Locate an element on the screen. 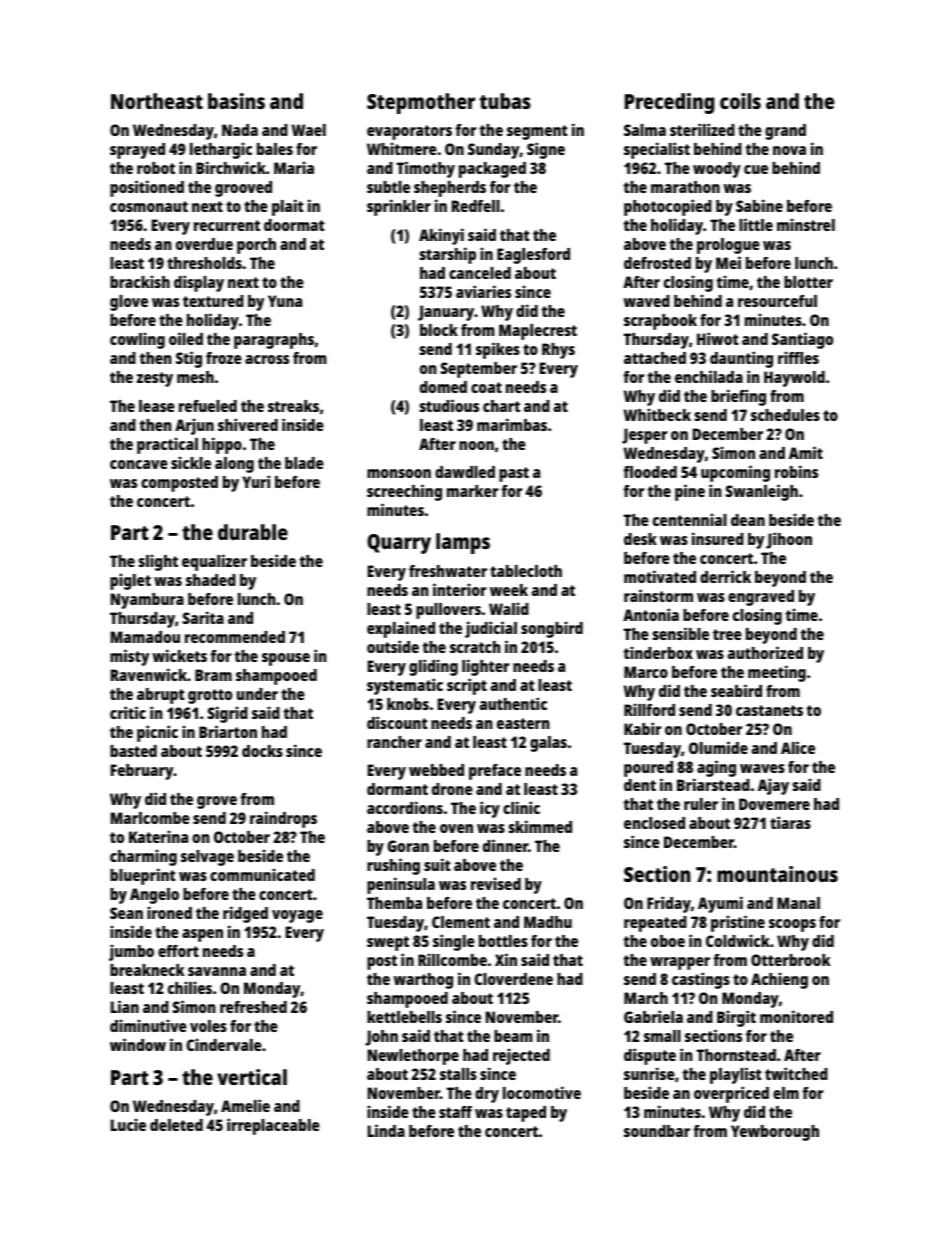 This screenshot has height=1233, width=952. lighter is located at coordinates (485, 667).
